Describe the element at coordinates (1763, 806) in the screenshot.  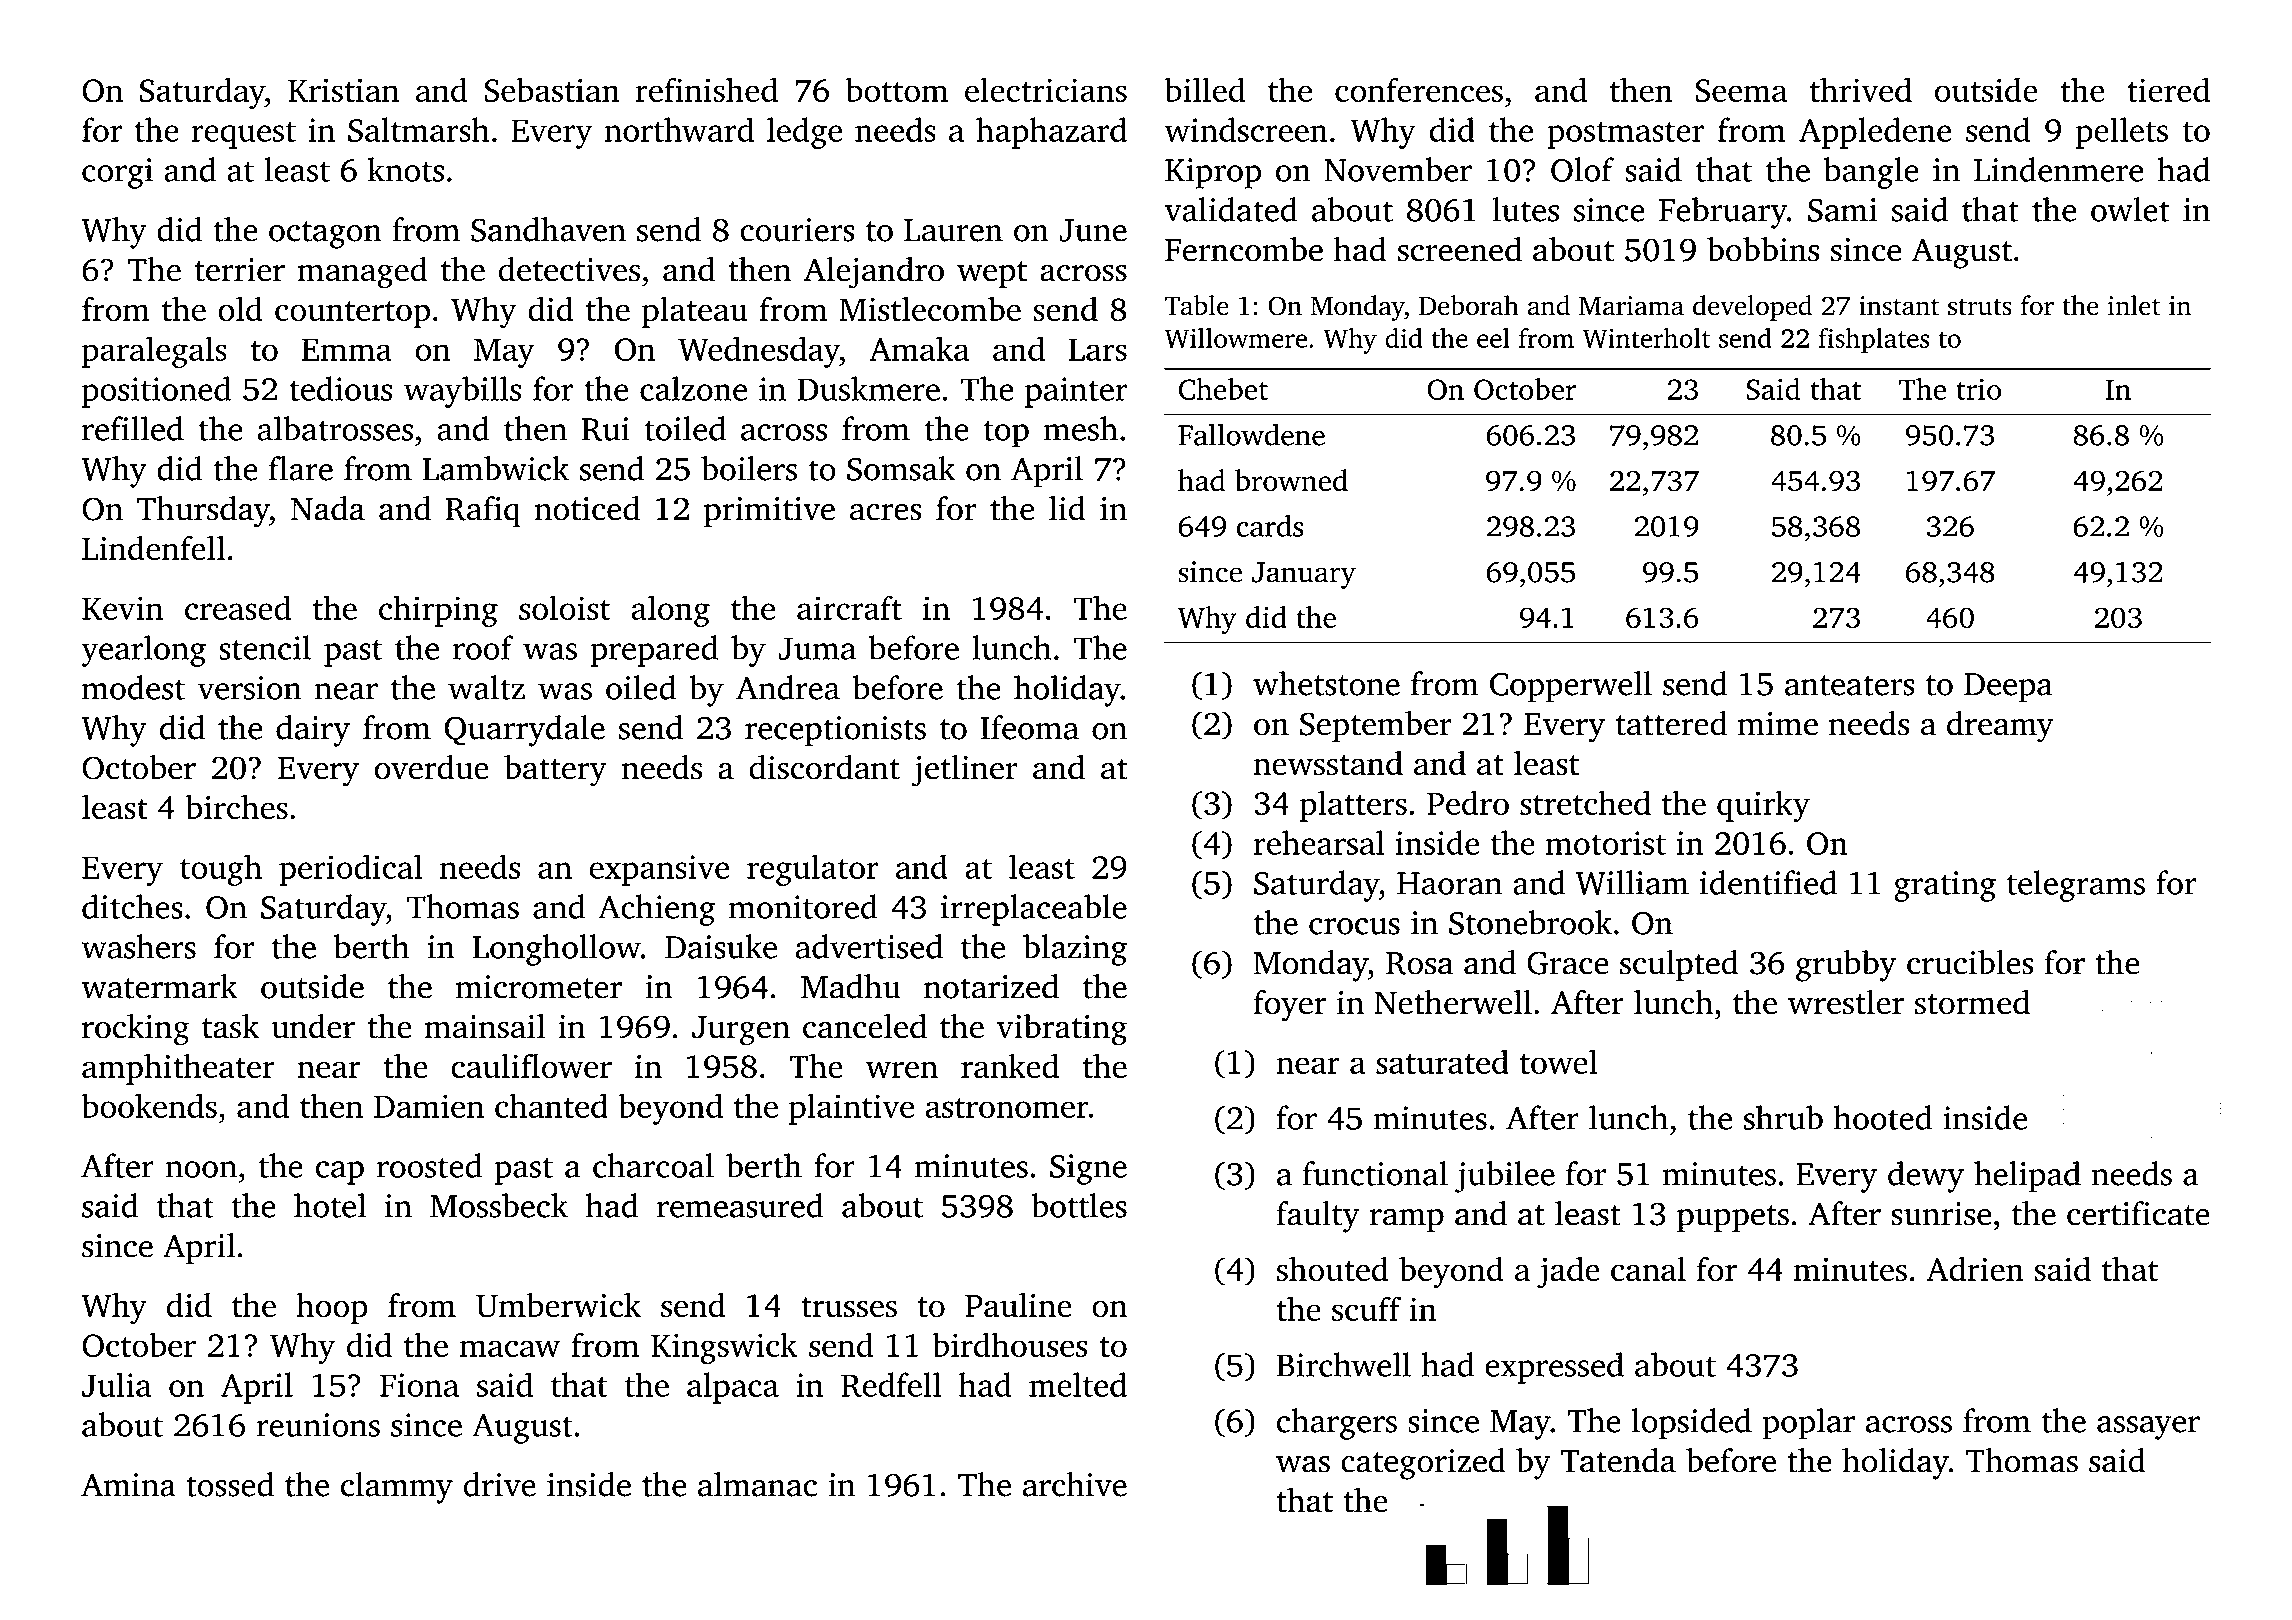
I see `quirky` at that location.
